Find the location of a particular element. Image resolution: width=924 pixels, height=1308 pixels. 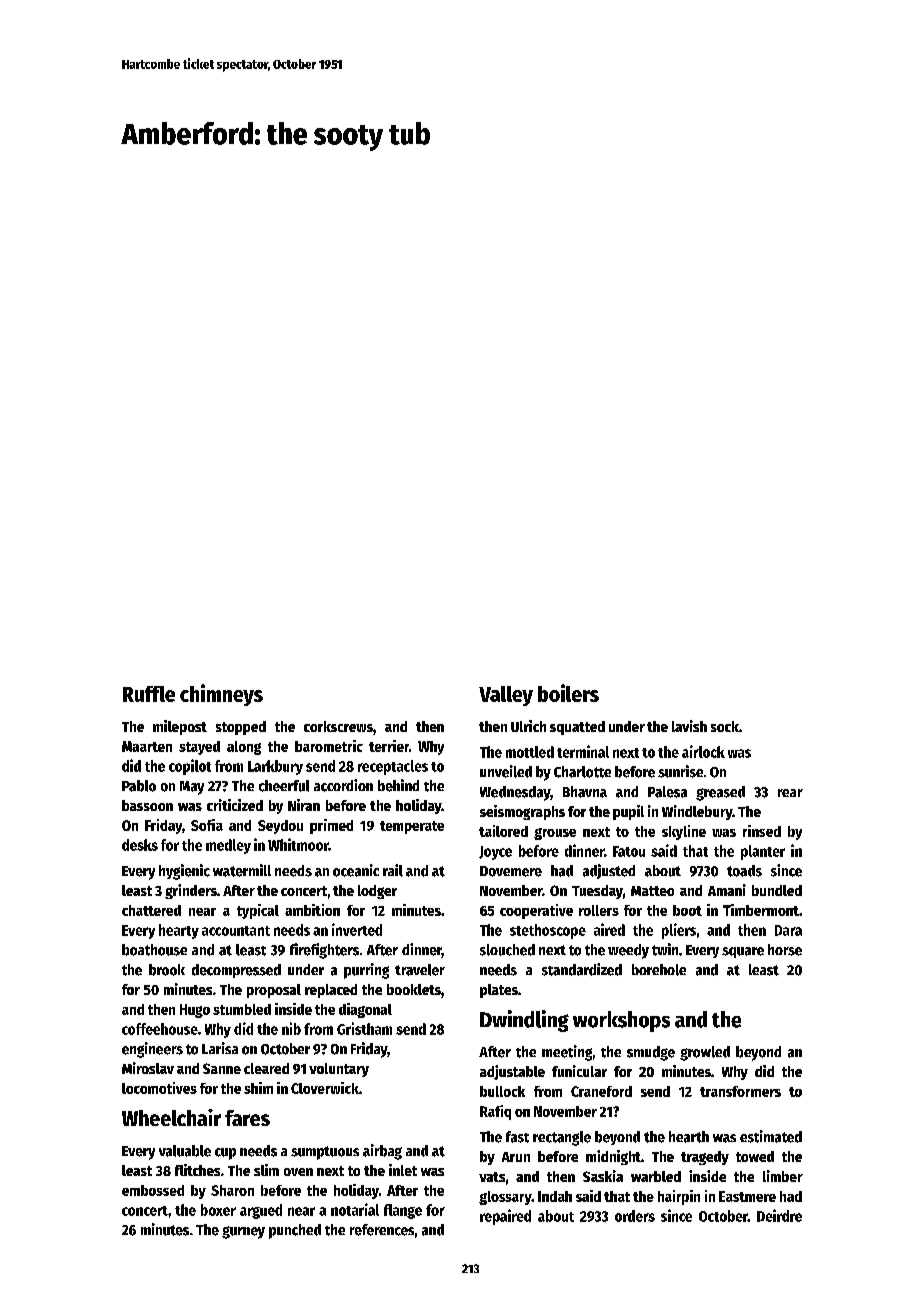

Gristham is located at coordinates (364, 1028).
